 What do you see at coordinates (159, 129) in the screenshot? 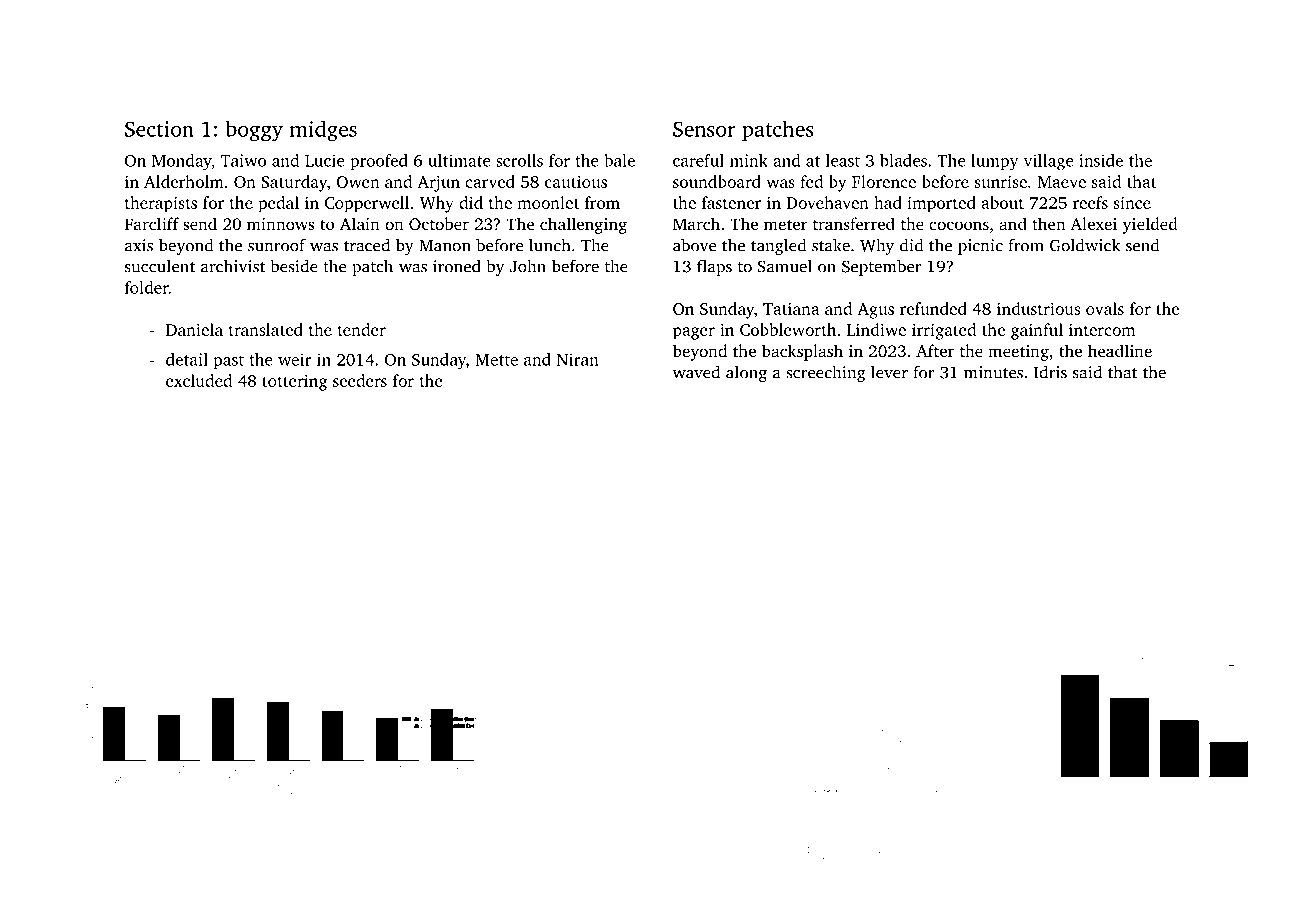
I see `Section` at bounding box center [159, 129].
